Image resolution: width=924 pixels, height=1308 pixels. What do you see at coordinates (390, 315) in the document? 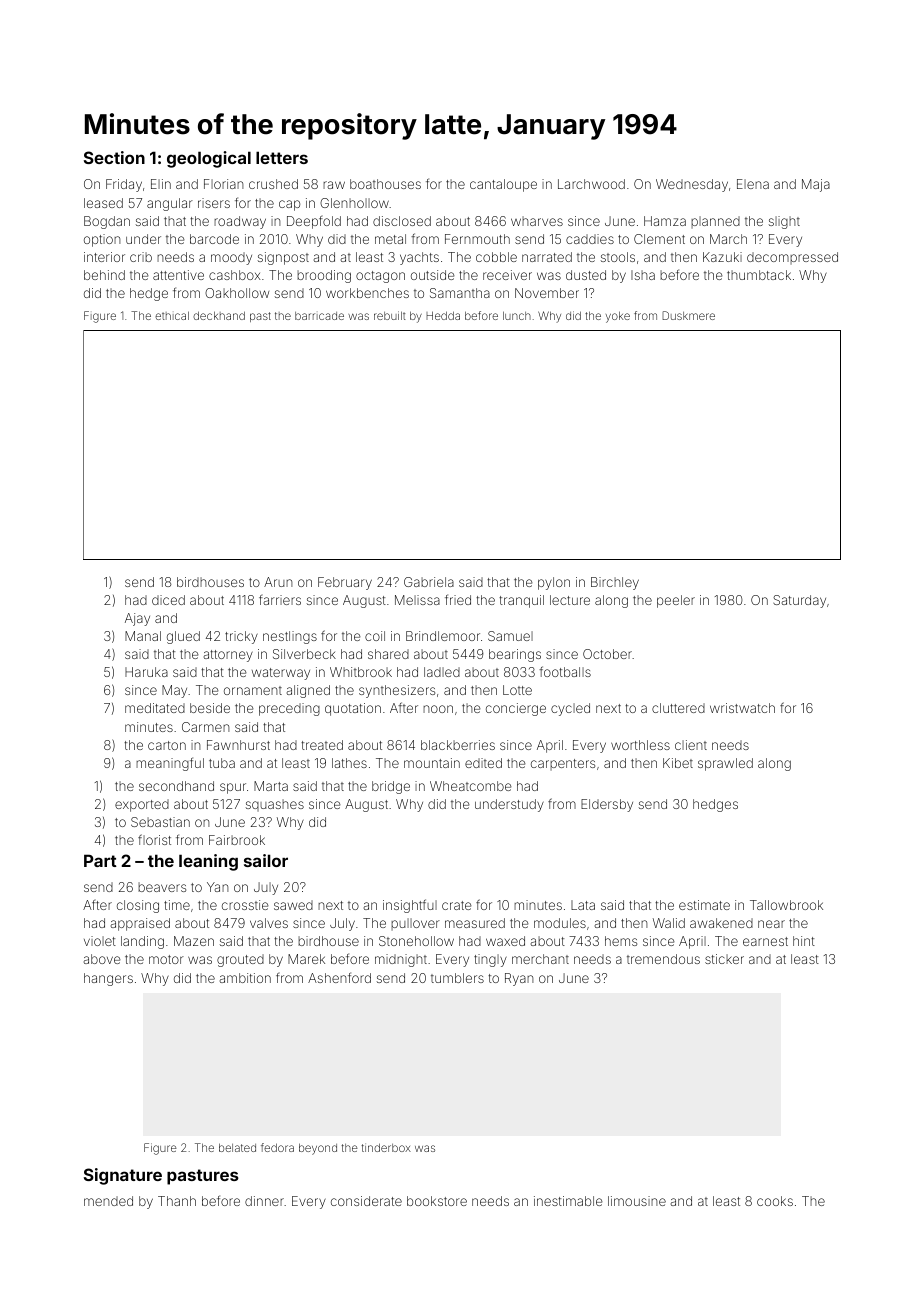
I see `rebuilt` at bounding box center [390, 315].
